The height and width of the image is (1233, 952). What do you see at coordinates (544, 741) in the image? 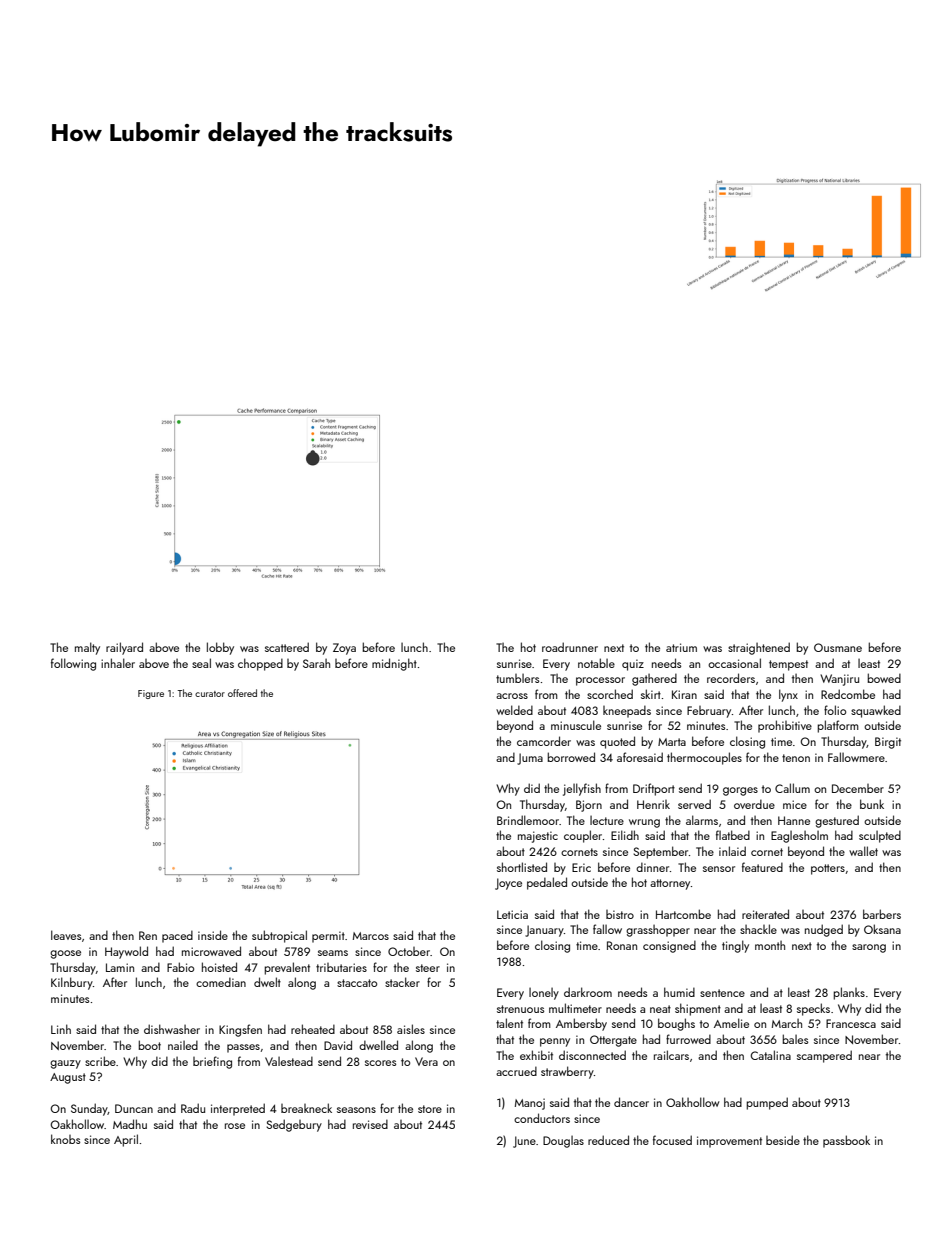
I see `camcorder` at bounding box center [544, 741].
